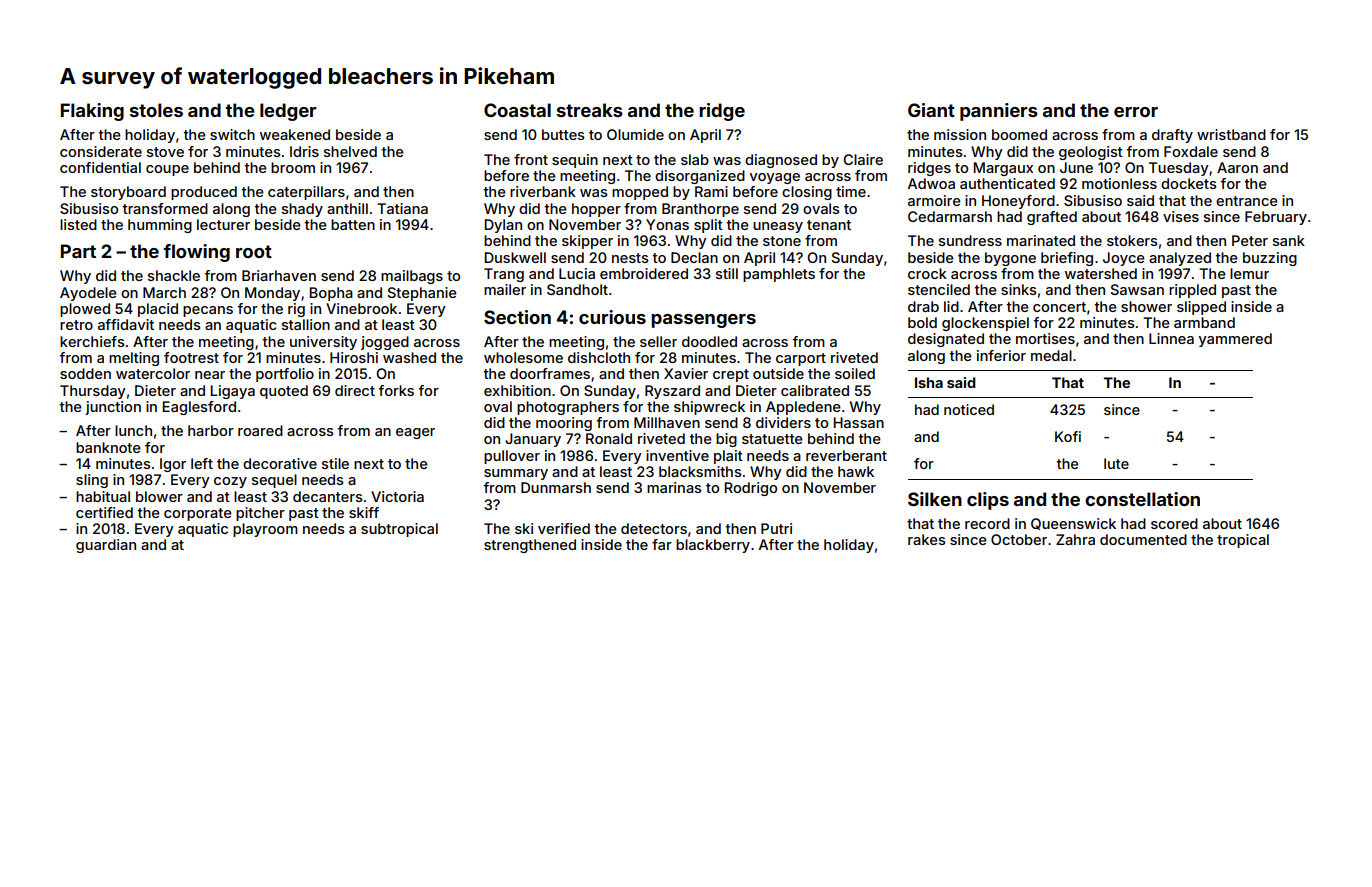 This screenshot has width=1372, height=887. What do you see at coordinates (1073, 524) in the screenshot?
I see `Queenswick` at bounding box center [1073, 524].
